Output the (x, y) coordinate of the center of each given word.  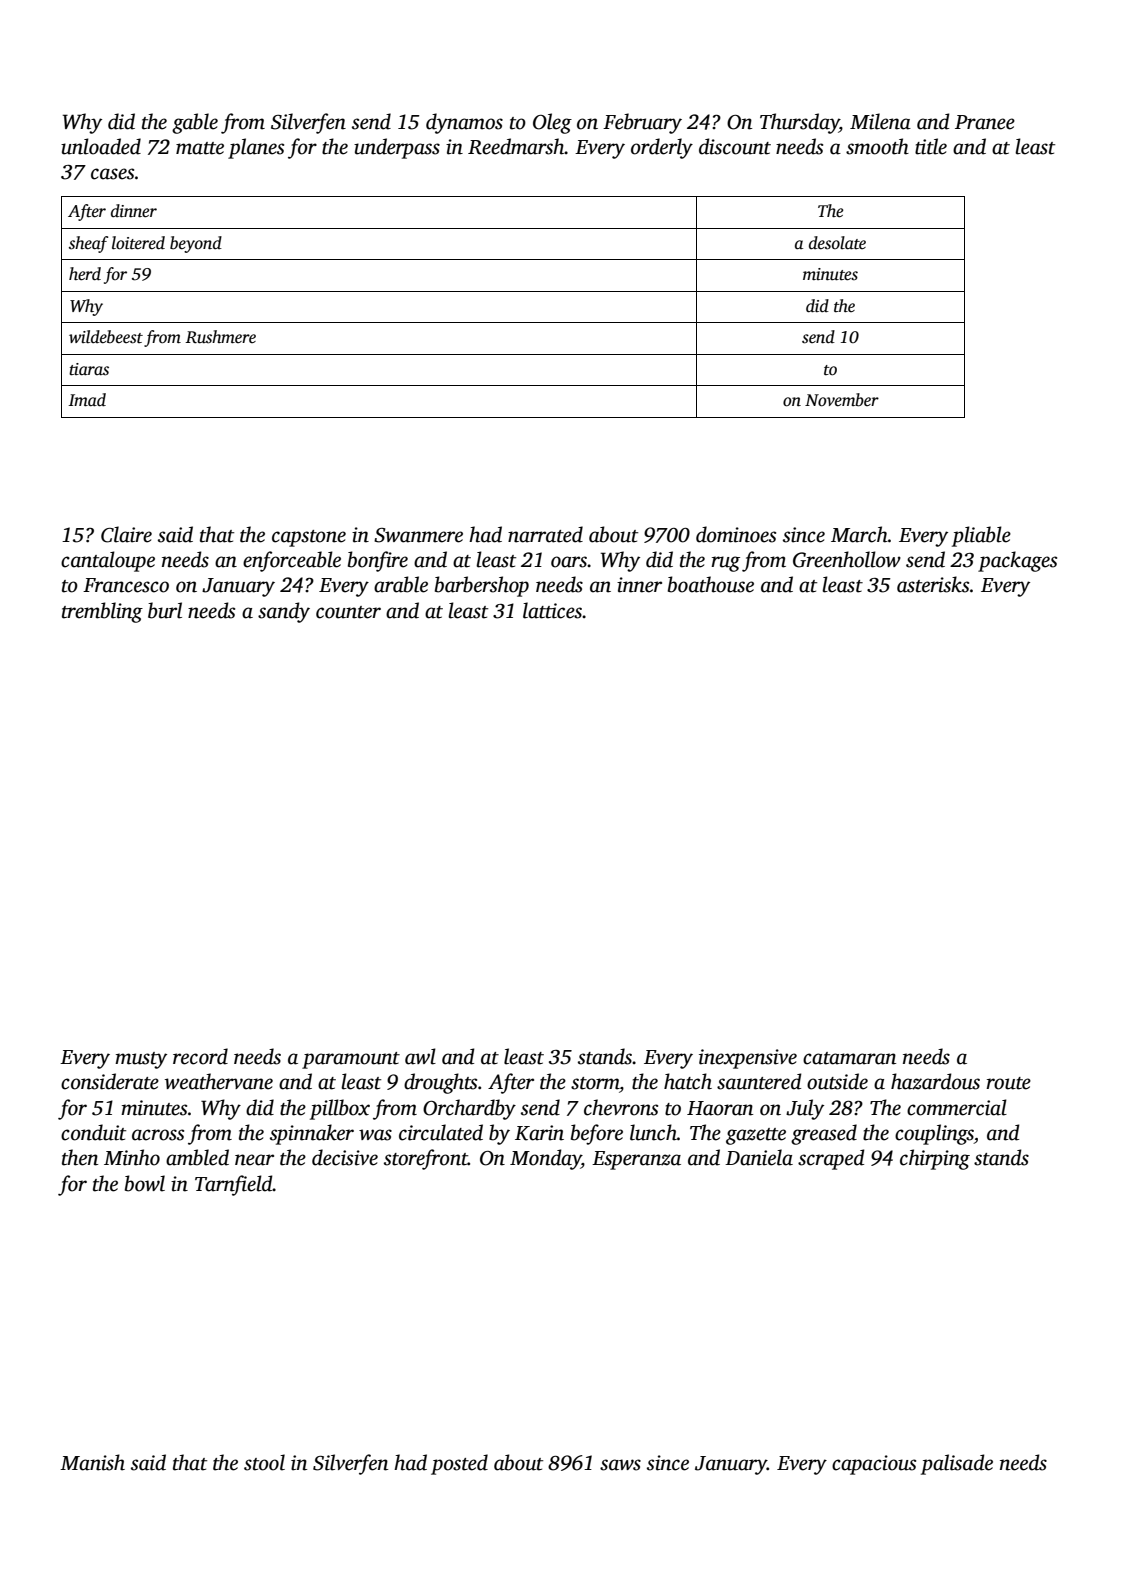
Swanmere (418, 535)
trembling (102, 612)
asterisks (933, 584)
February (642, 123)
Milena (880, 121)
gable (195, 123)
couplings (934, 1134)
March (859, 534)
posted (459, 1464)
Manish (92, 1462)
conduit (93, 1132)
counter (348, 612)
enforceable (292, 561)
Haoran (720, 1108)
